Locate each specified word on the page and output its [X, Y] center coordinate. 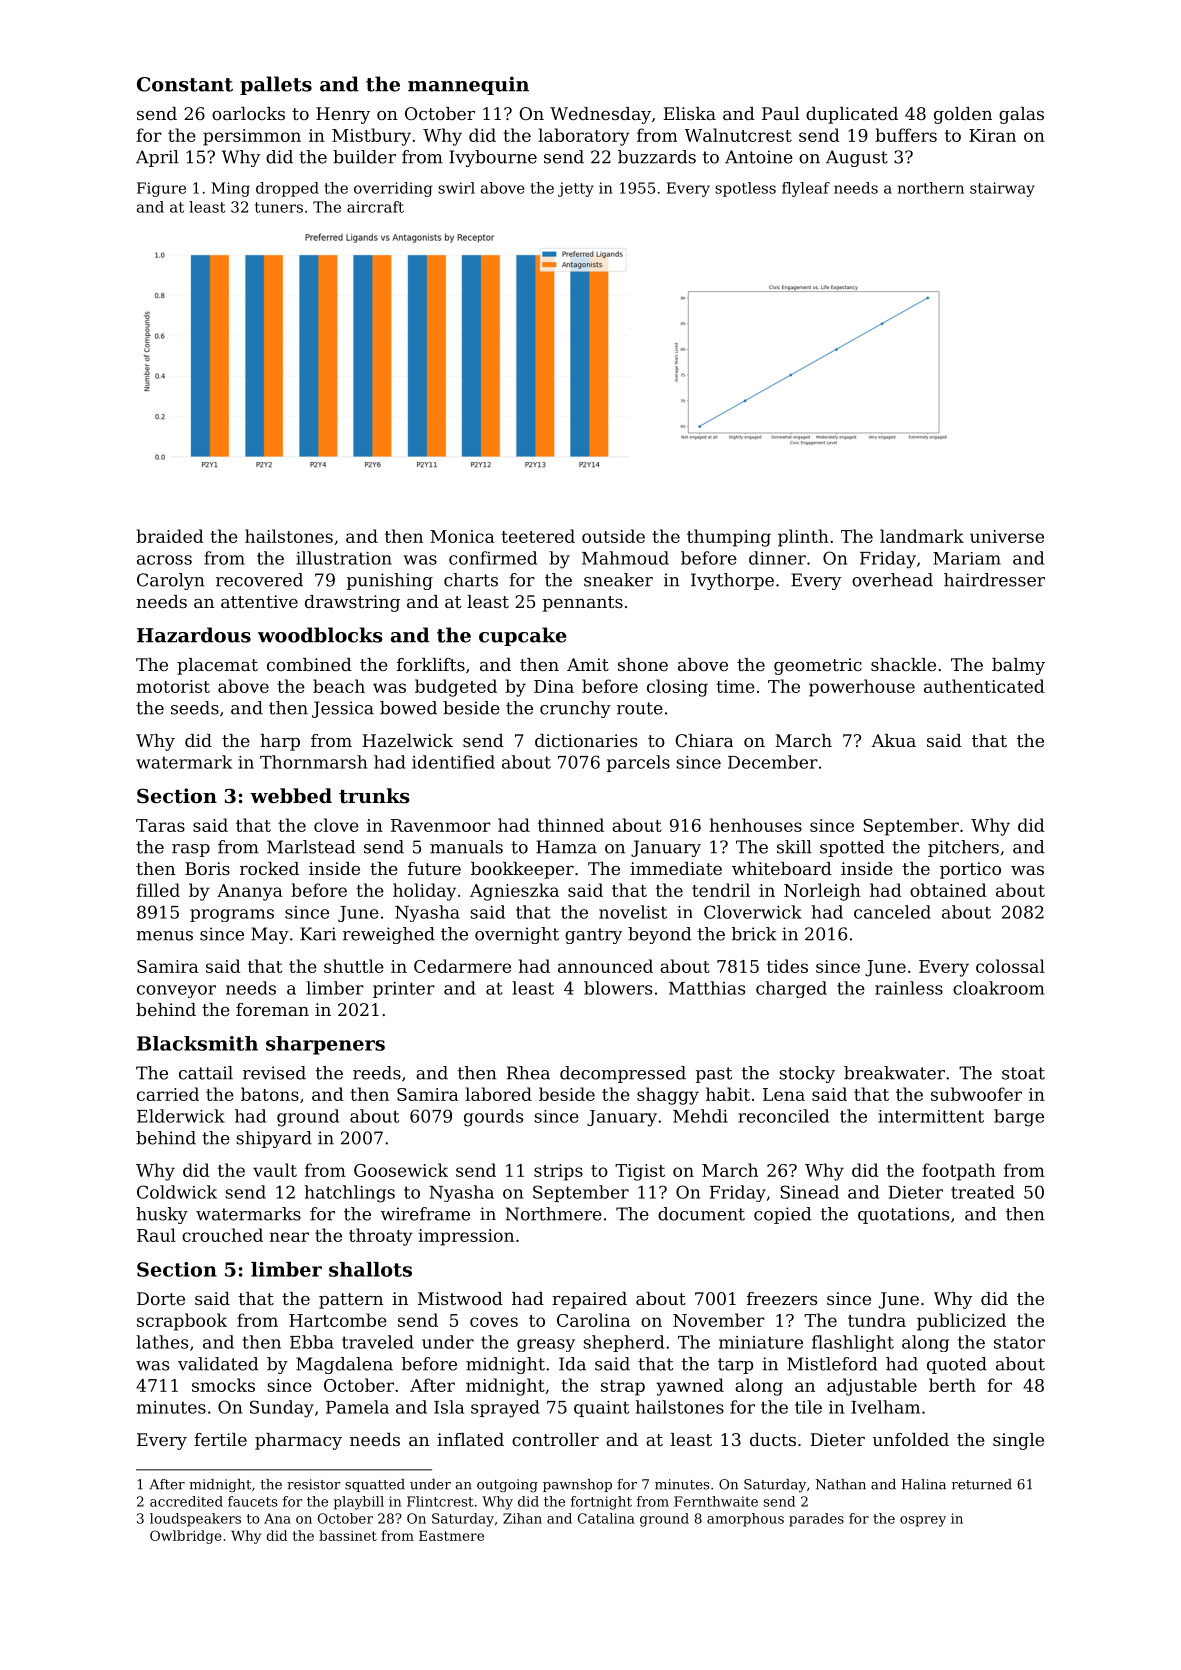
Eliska [689, 113]
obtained [948, 890]
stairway [1002, 189]
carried [168, 1094]
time [735, 686]
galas [1021, 115]
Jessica [343, 709]
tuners [279, 207]
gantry [593, 936]
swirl [456, 188]
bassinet [348, 1535]
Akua [893, 740]
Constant [185, 84]
